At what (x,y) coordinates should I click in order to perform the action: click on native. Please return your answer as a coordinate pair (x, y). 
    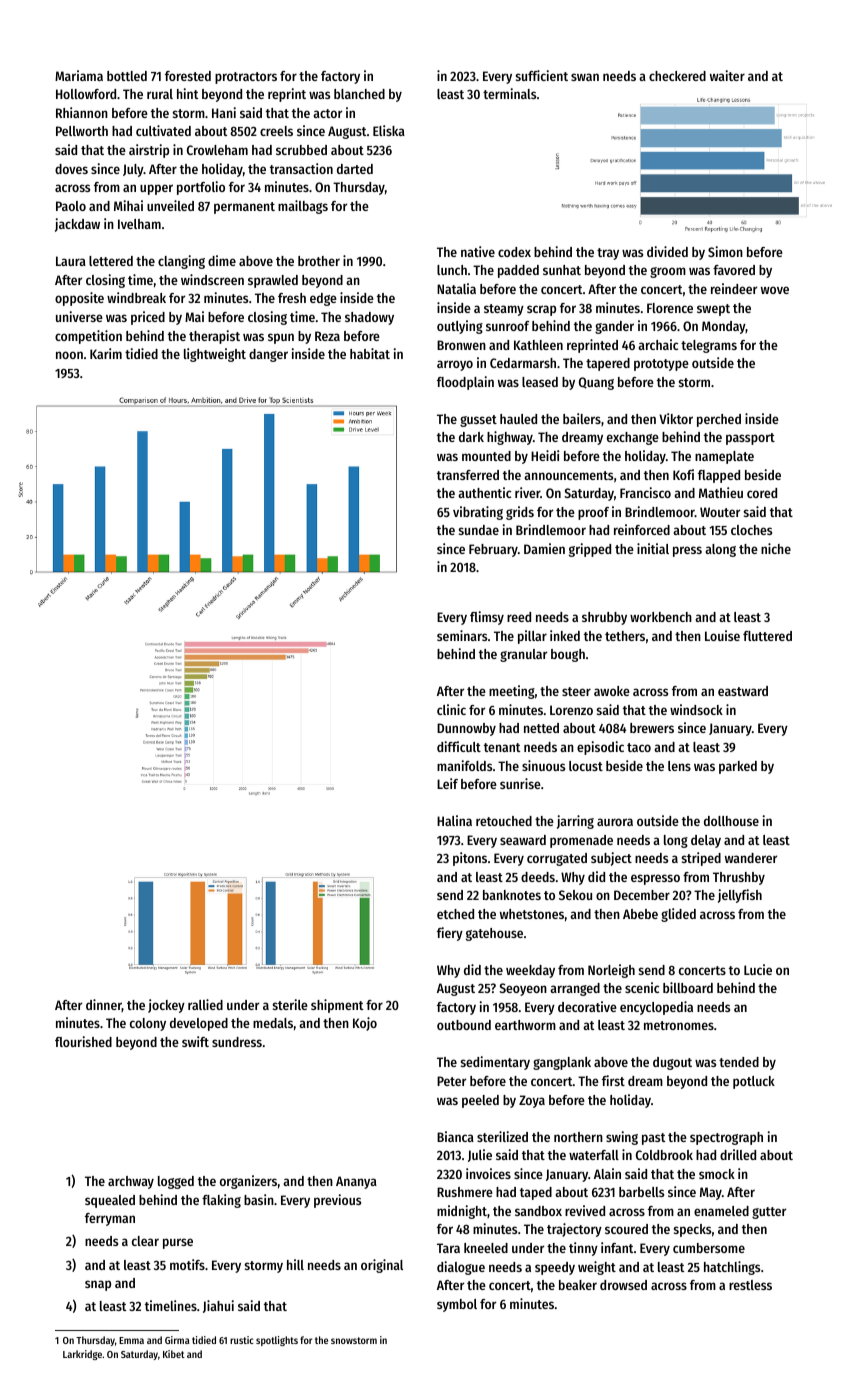
    Looking at the image, I should click on (478, 251).
